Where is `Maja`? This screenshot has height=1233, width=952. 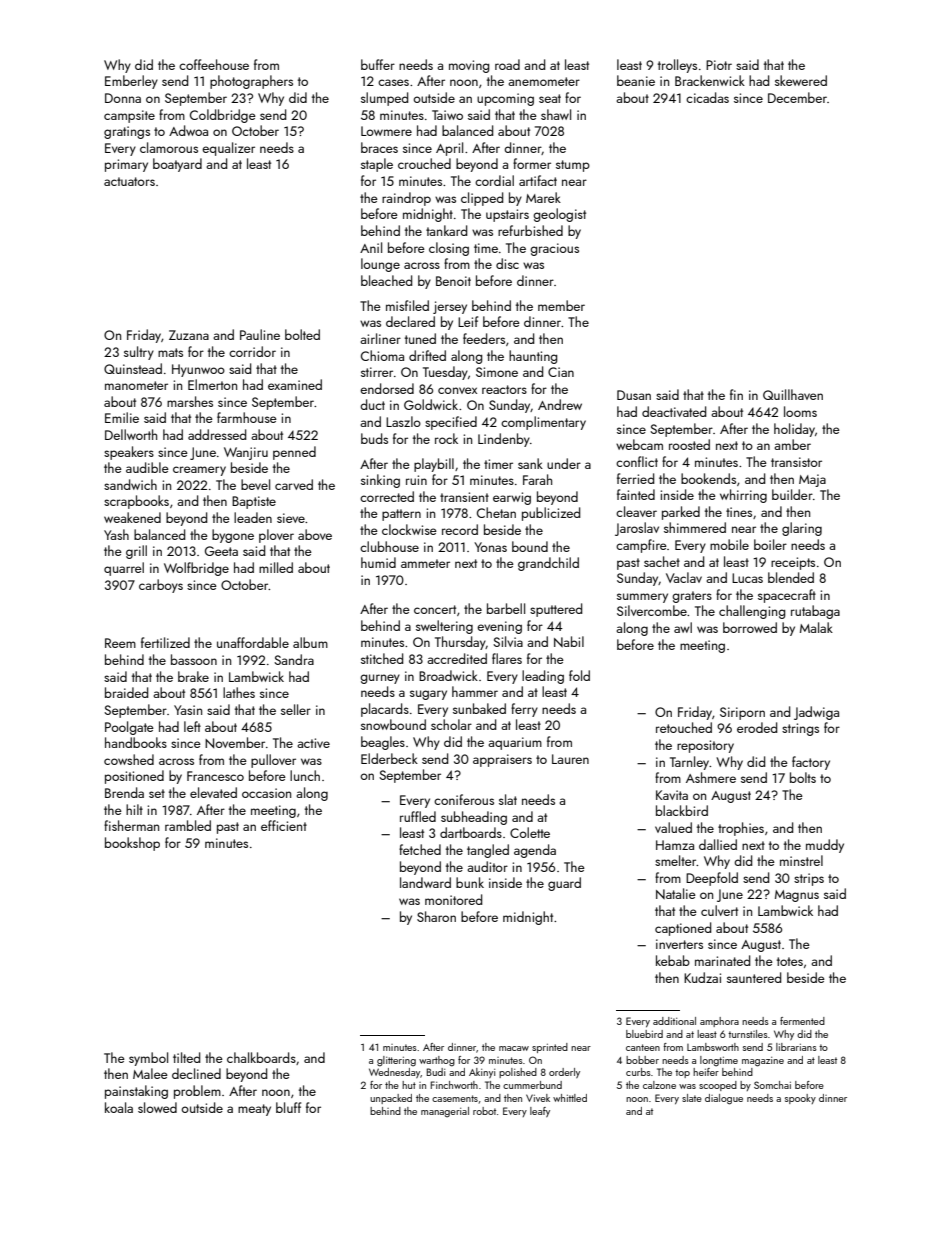
Maja is located at coordinates (812, 480).
